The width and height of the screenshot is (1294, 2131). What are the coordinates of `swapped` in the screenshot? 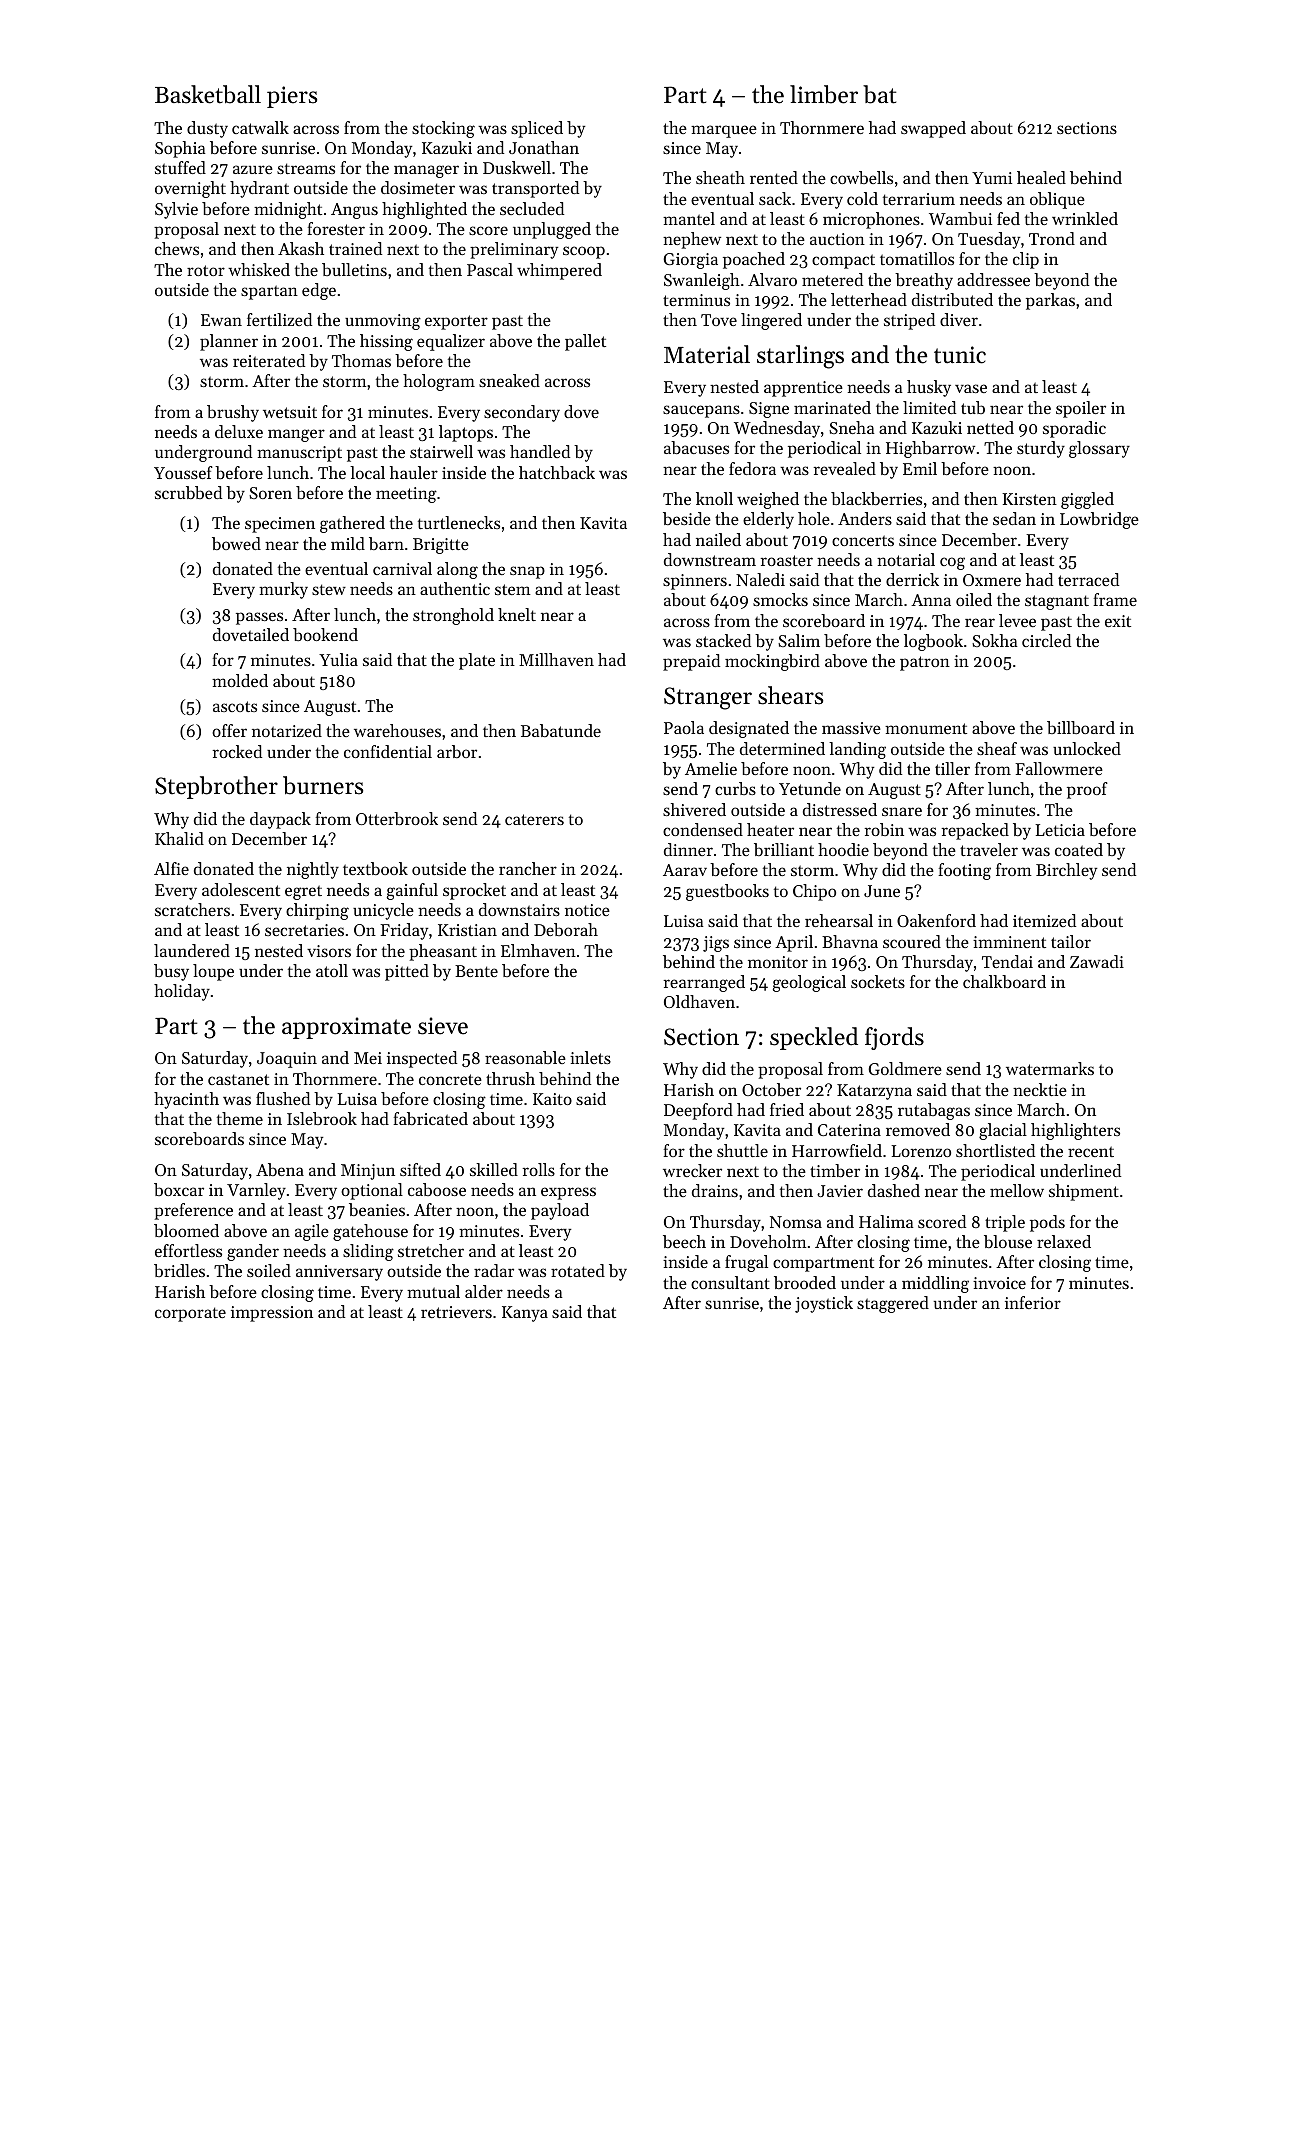 It's located at (933, 129).
